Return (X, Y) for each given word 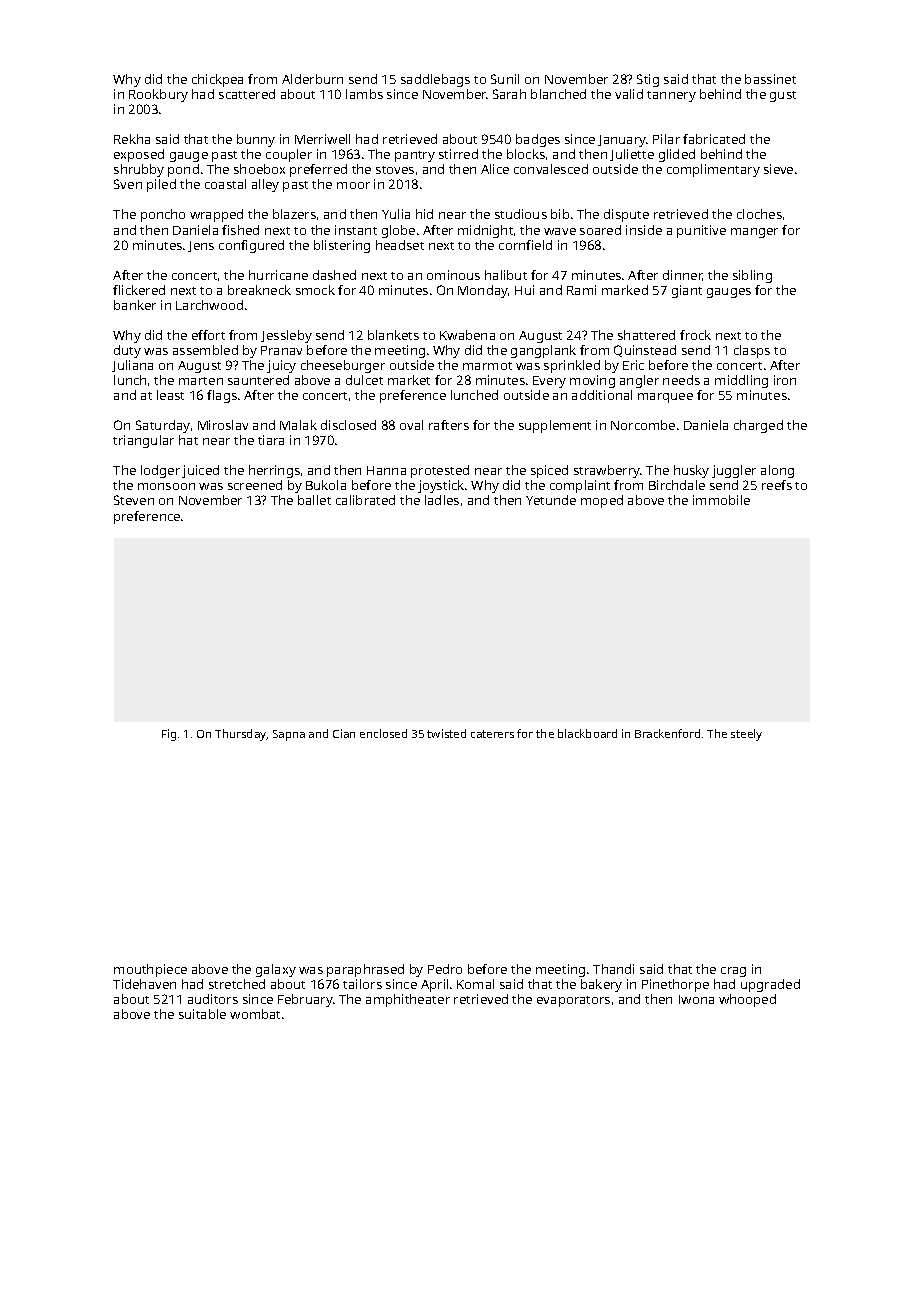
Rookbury (158, 95)
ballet (314, 500)
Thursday (241, 735)
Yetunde (551, 500)
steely (746, 735)
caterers (492, 734)
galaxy (276, 970)
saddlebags (435, 80)
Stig (648, 80)
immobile (721, 500)
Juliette (632, 155)
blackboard (587, 733)
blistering (342, 246)
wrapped (216, 215)
